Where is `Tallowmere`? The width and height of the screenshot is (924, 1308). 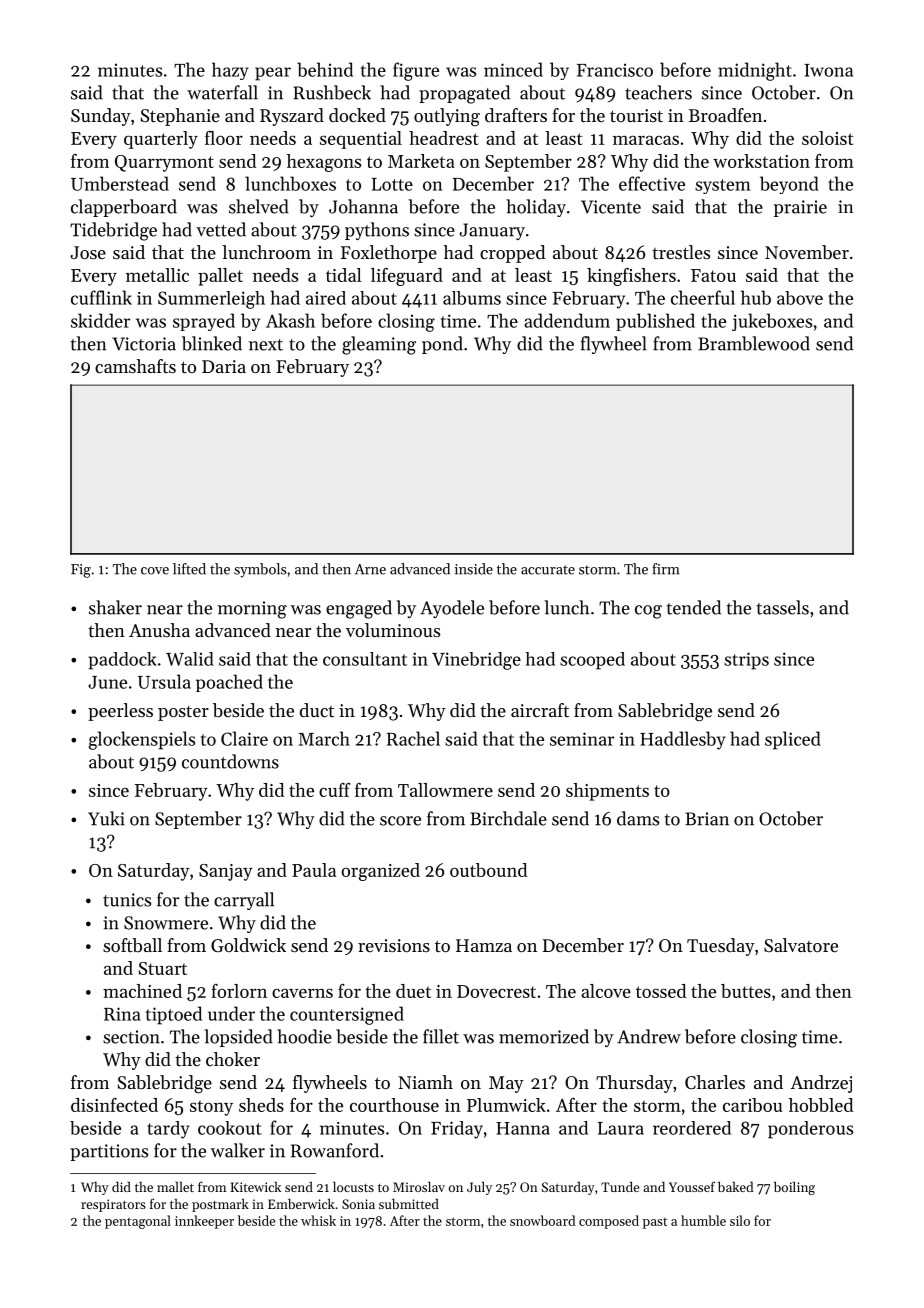 Tallowmere is located at coordinates (445, 790).
